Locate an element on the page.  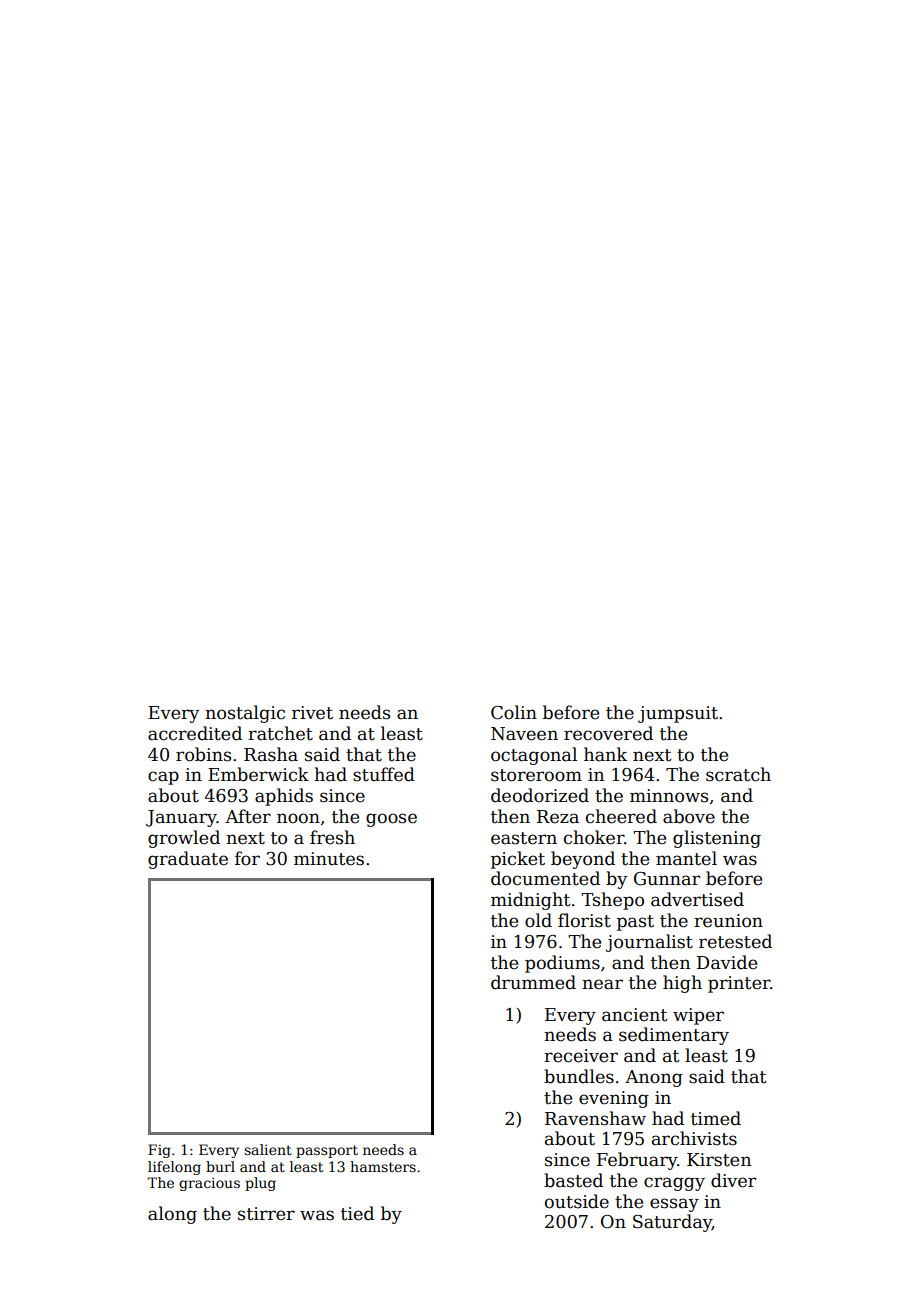
drummed is located at coordinates (533, 982).
